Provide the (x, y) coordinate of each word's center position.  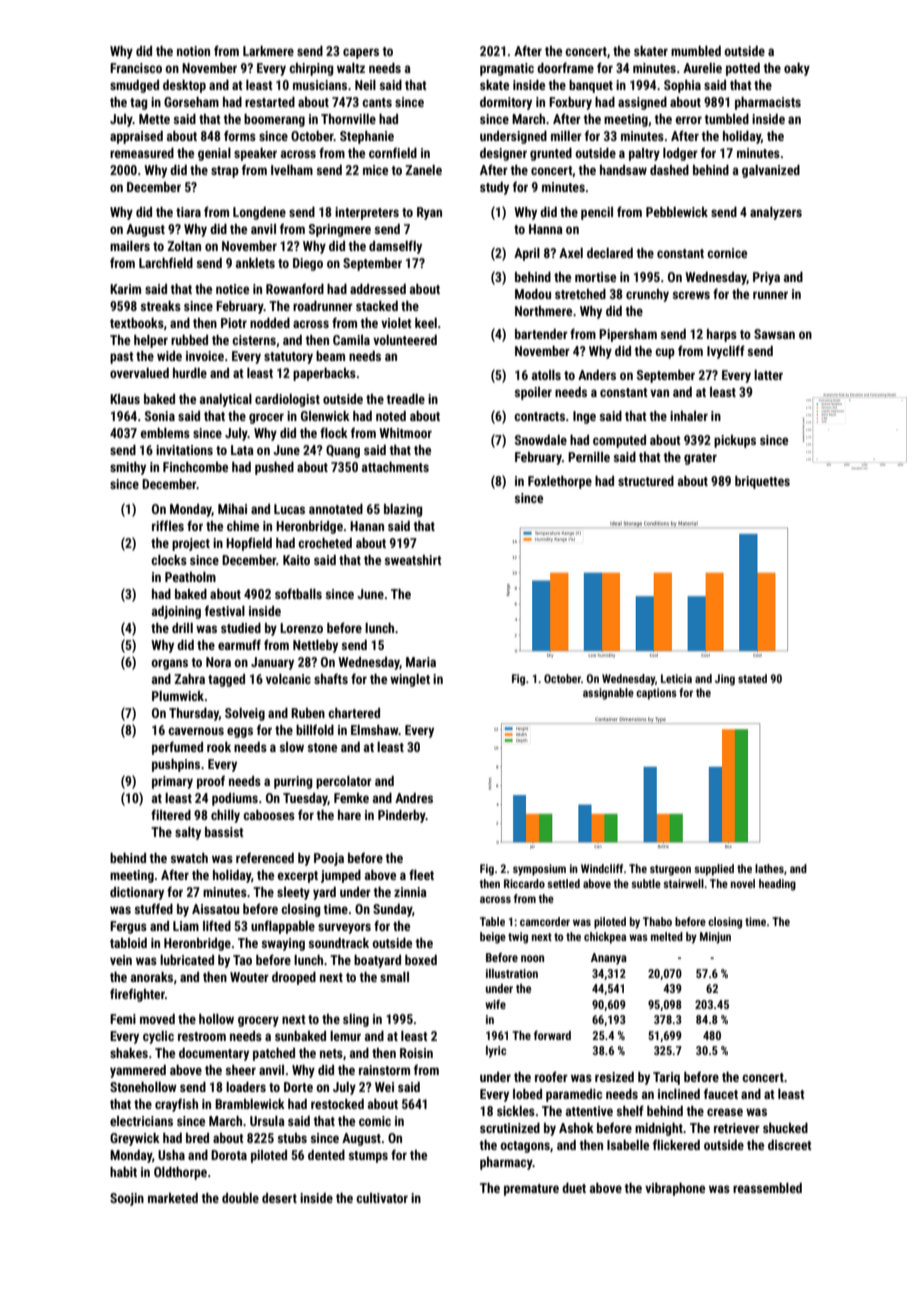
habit (123, 1172)
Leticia (676, 678)
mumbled (696, 51)
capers (361, 53)
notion (193, 51)
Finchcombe (195, 467)
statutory (288, 358)
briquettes (762, 482)
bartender (541, 334)
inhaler (689, 416)
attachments (395, 467)
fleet (421, 874)
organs (169, 664)
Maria (421, 662)
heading (777, 885)
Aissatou (215, 909)
